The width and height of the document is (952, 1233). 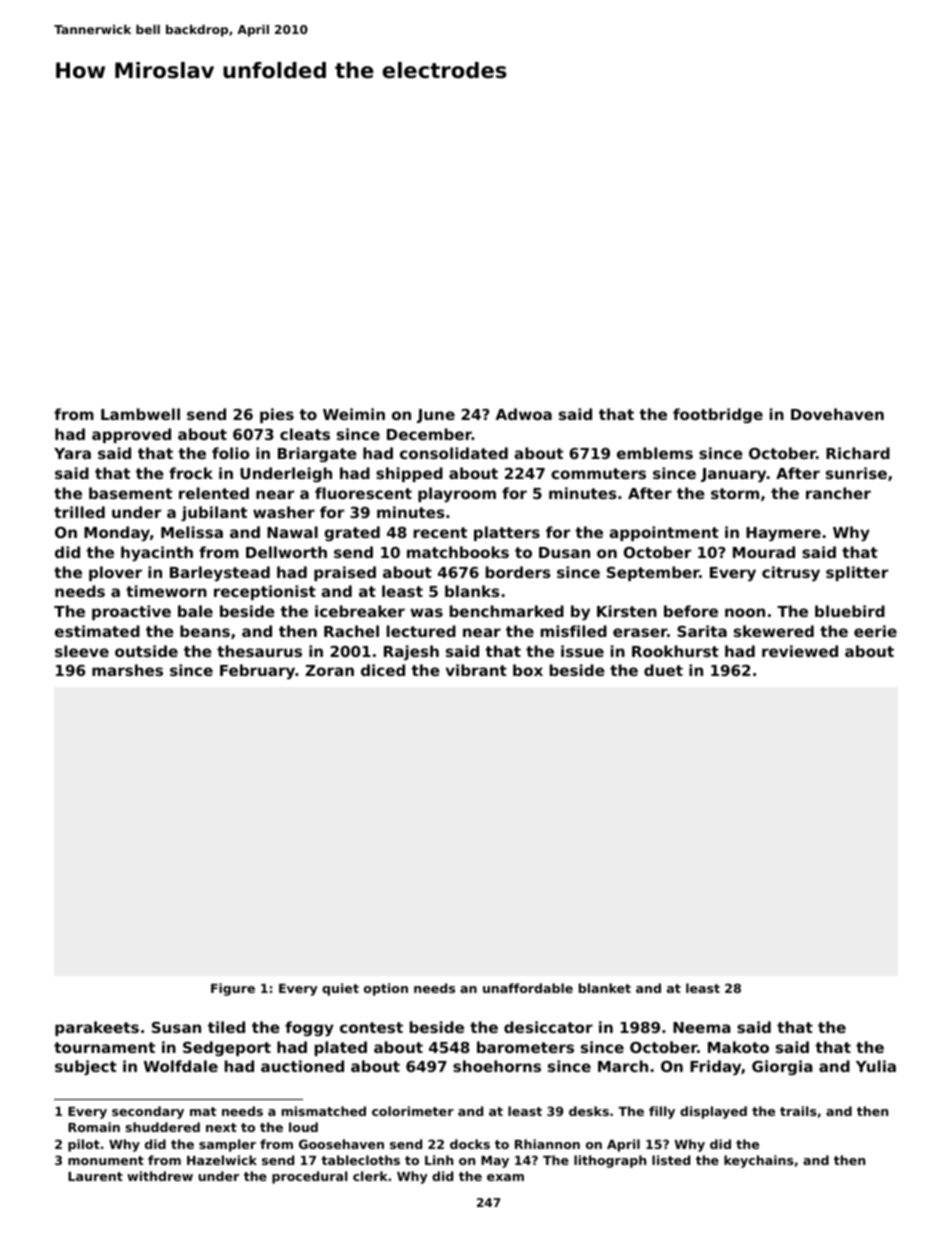 I want to click on fluorescent, so click(x=363, y=493).
